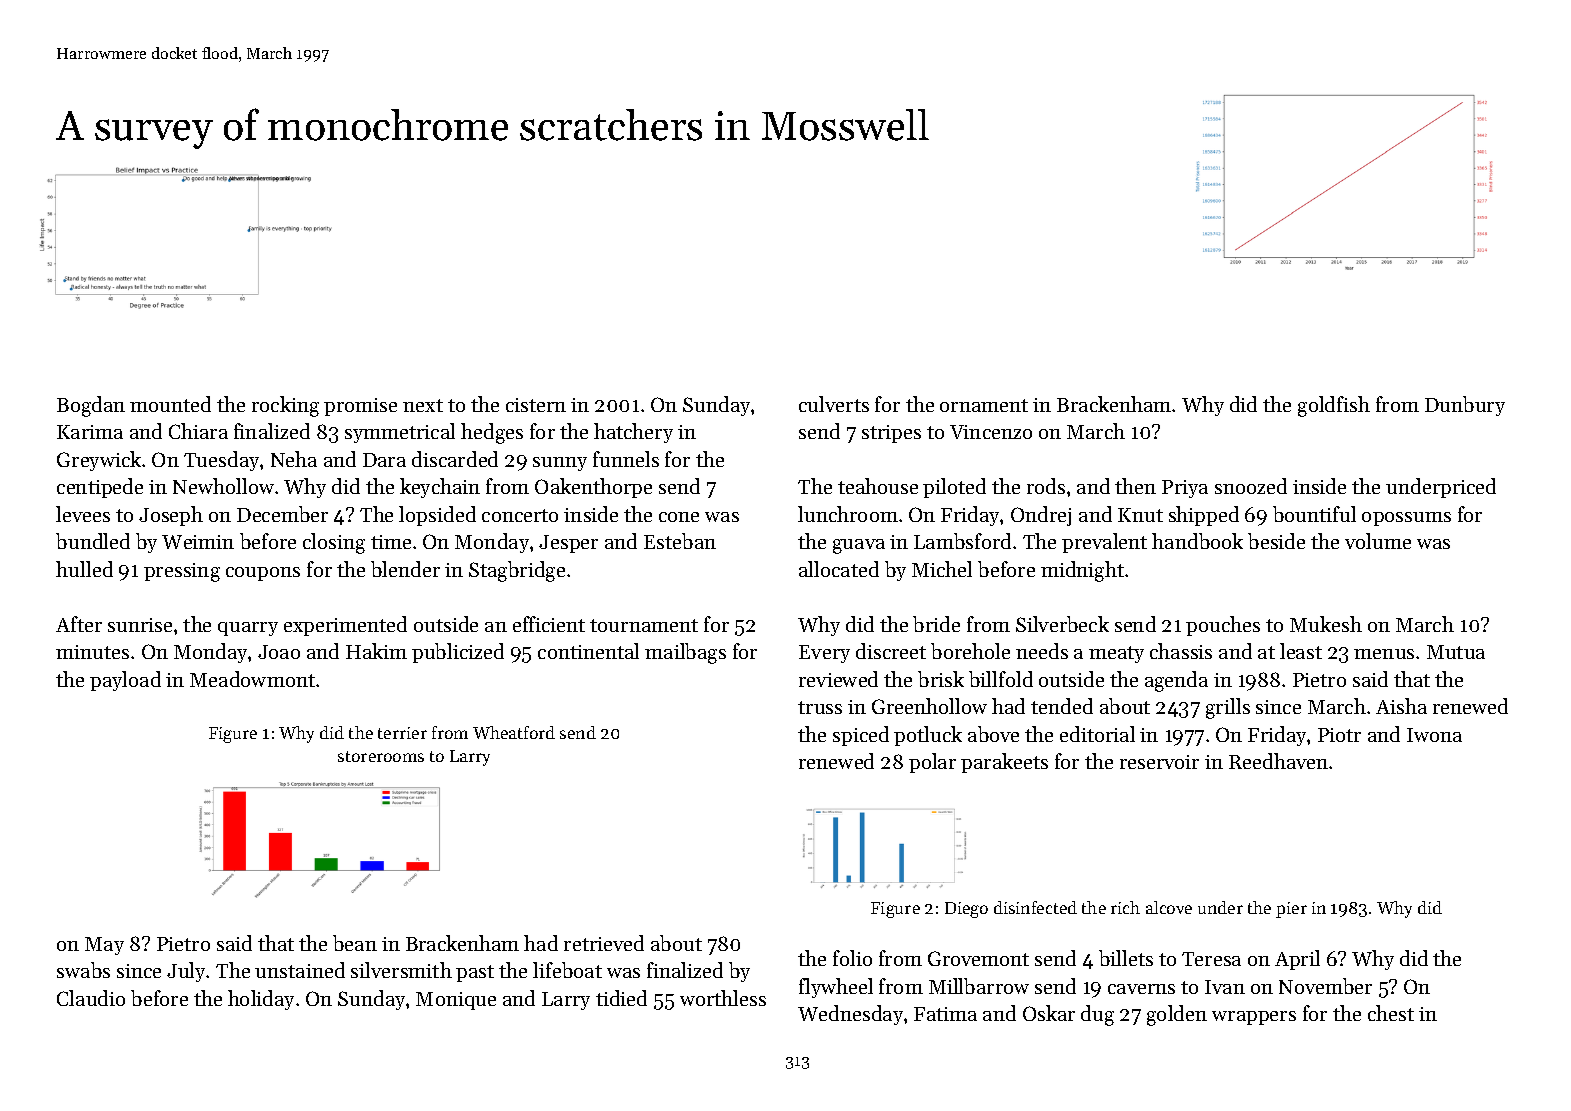  Describe the element at coordinates (140, 625) in the page. I see `sunrise` at that location.
